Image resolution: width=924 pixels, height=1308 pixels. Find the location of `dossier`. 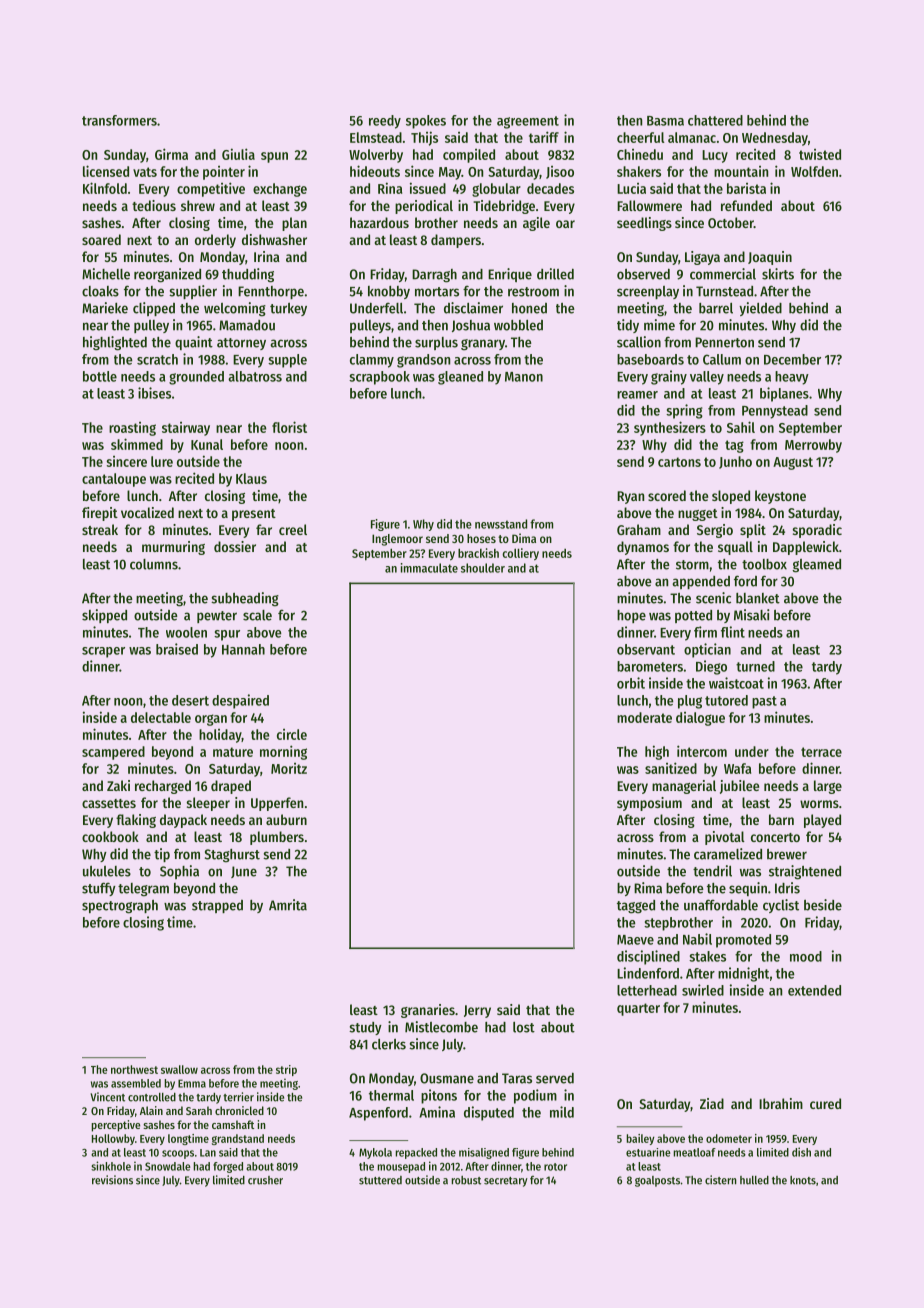

dossier is located at coordinates (235, 546).
